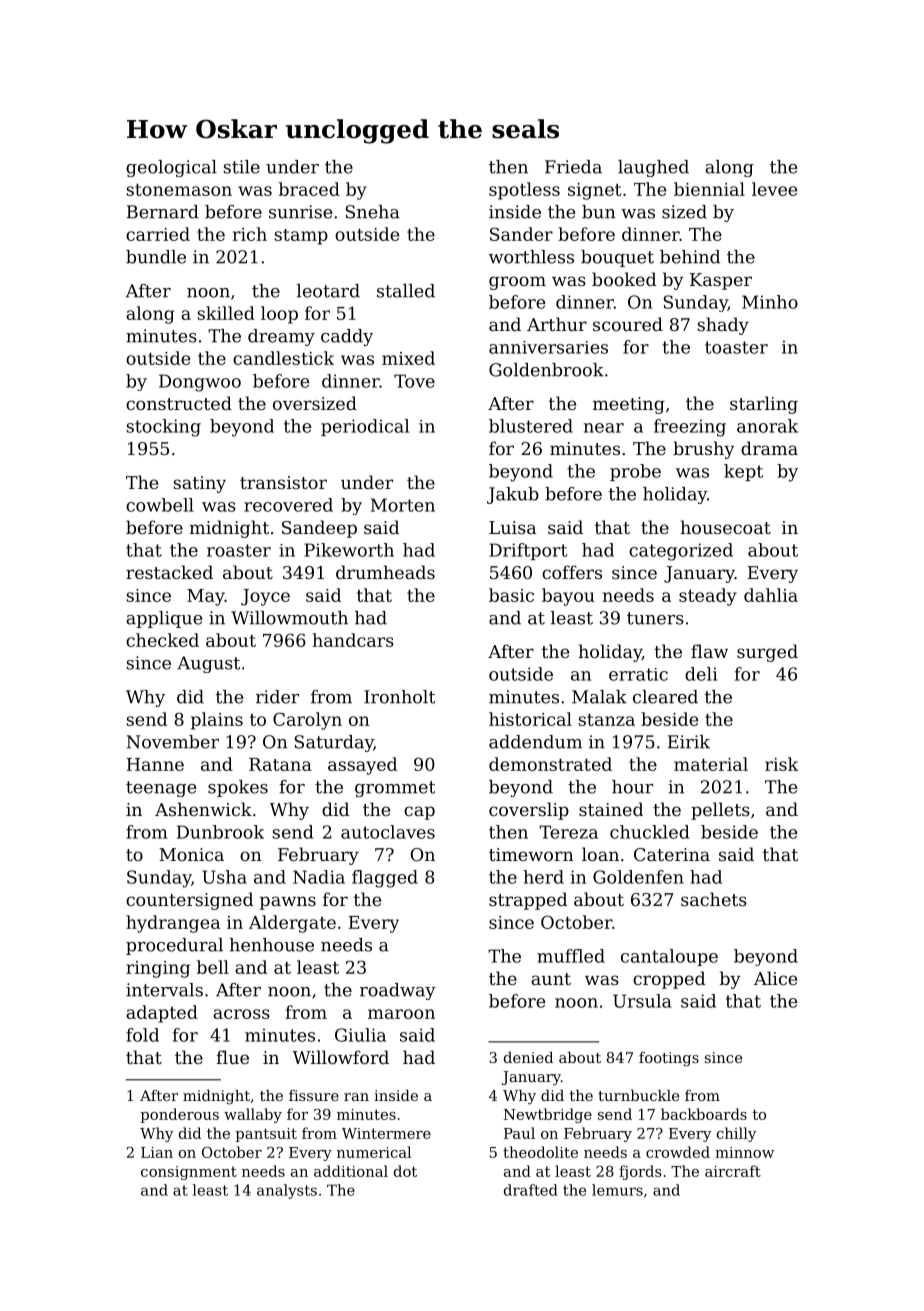  What do you see at coordinates (319, 529) in the page?
I see `Sandeep` at bounding box center [319, 529].
